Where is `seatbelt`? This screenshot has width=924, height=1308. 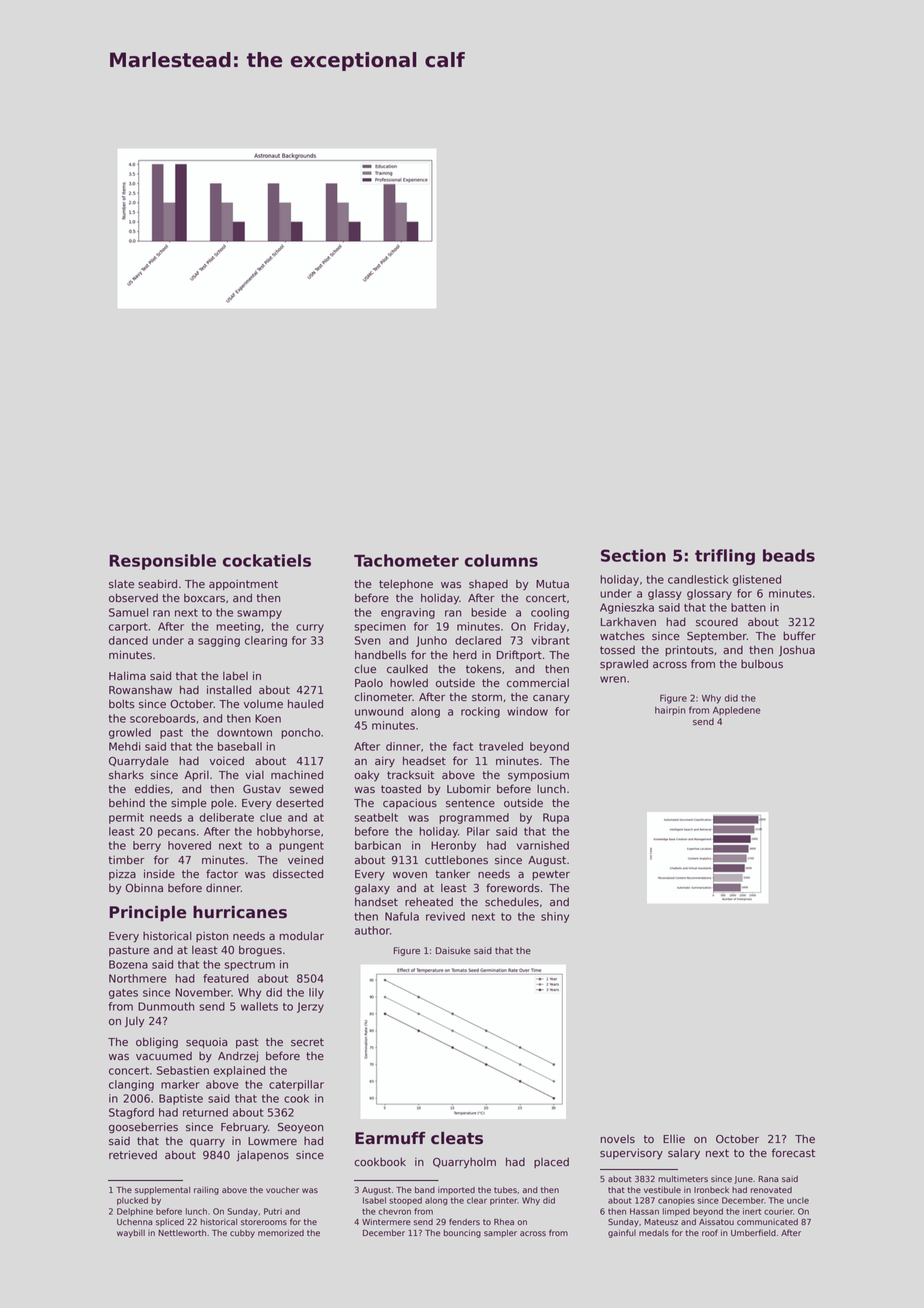
seatbelt is located at coordinates (376, 817).
